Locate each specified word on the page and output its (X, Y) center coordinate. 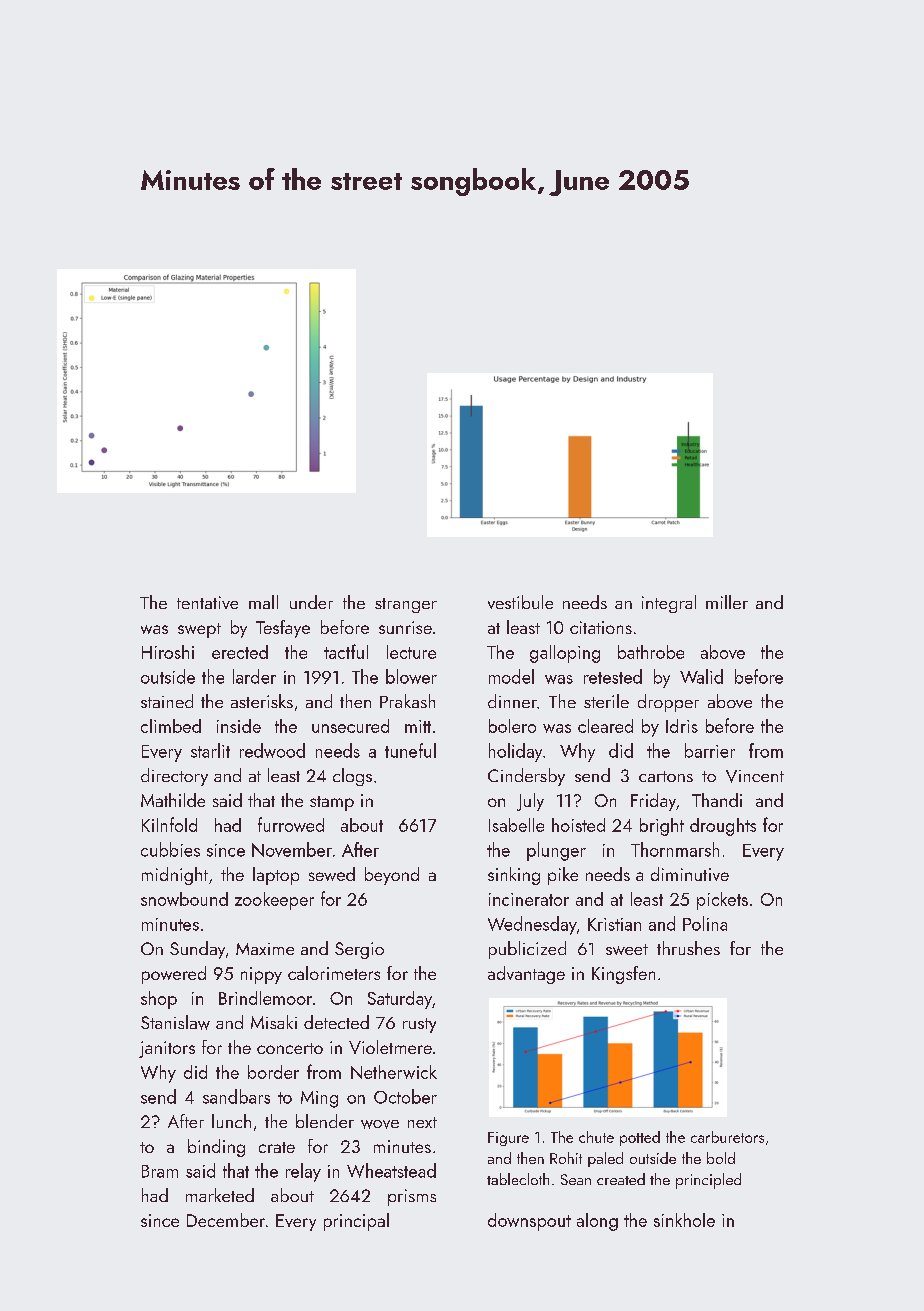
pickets (722, 901)
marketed (220, 1195)
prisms (412, 1197)
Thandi (717, 800)
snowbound (184, 899)
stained (167, 701)
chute (596, 1137)
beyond (392, 876)
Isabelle (516, 825)
